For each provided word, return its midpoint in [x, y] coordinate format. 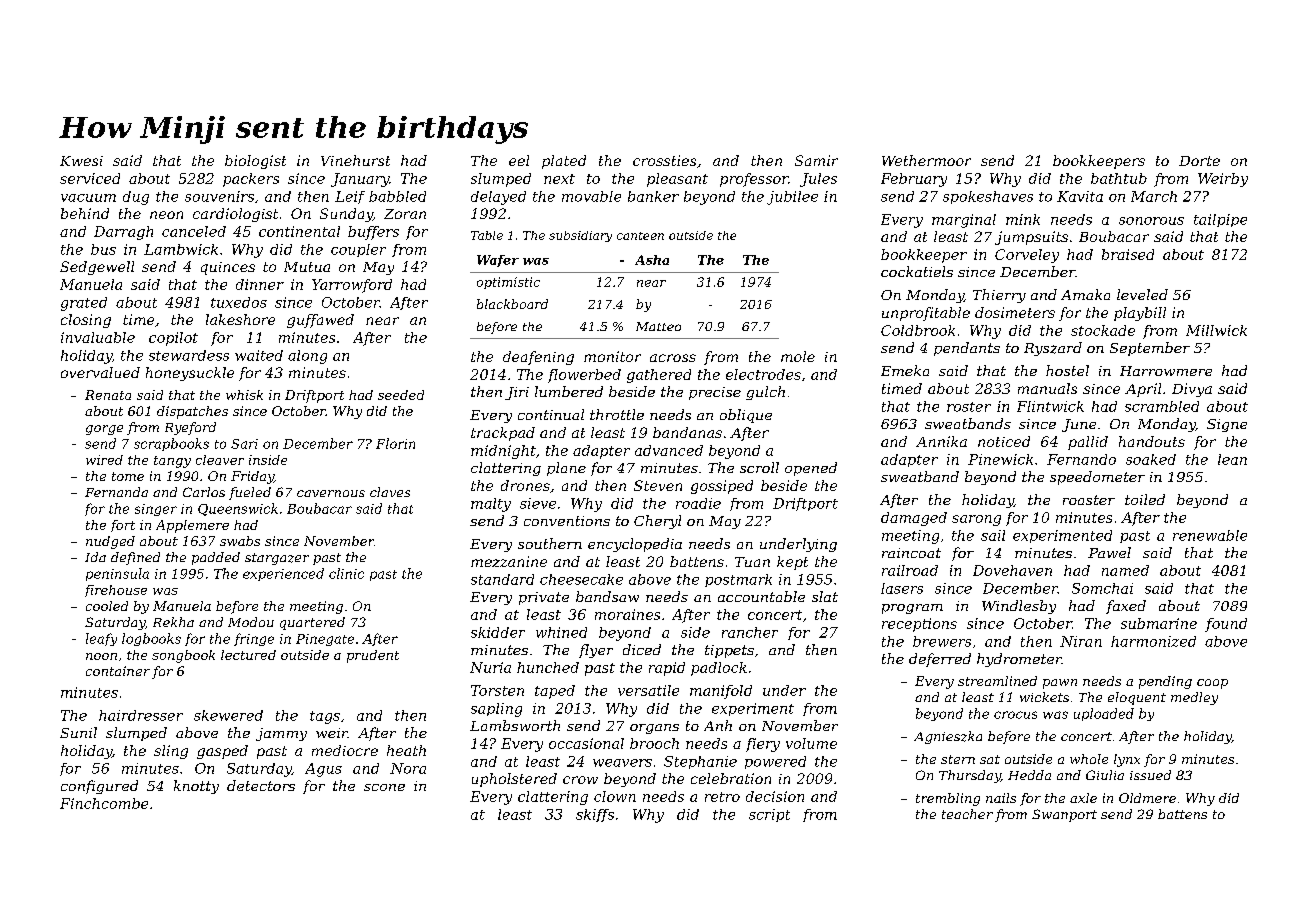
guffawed [320, 321]
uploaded [1104, 714]
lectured [248, 655]
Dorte [1199, 161]
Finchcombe [104, 803]
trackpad [503, 434]
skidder [498, 632]
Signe [1227, 425]
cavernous [331, 493]
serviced [90, 178]
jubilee [792, 198]
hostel [1067, 370]
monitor [612, 356]
